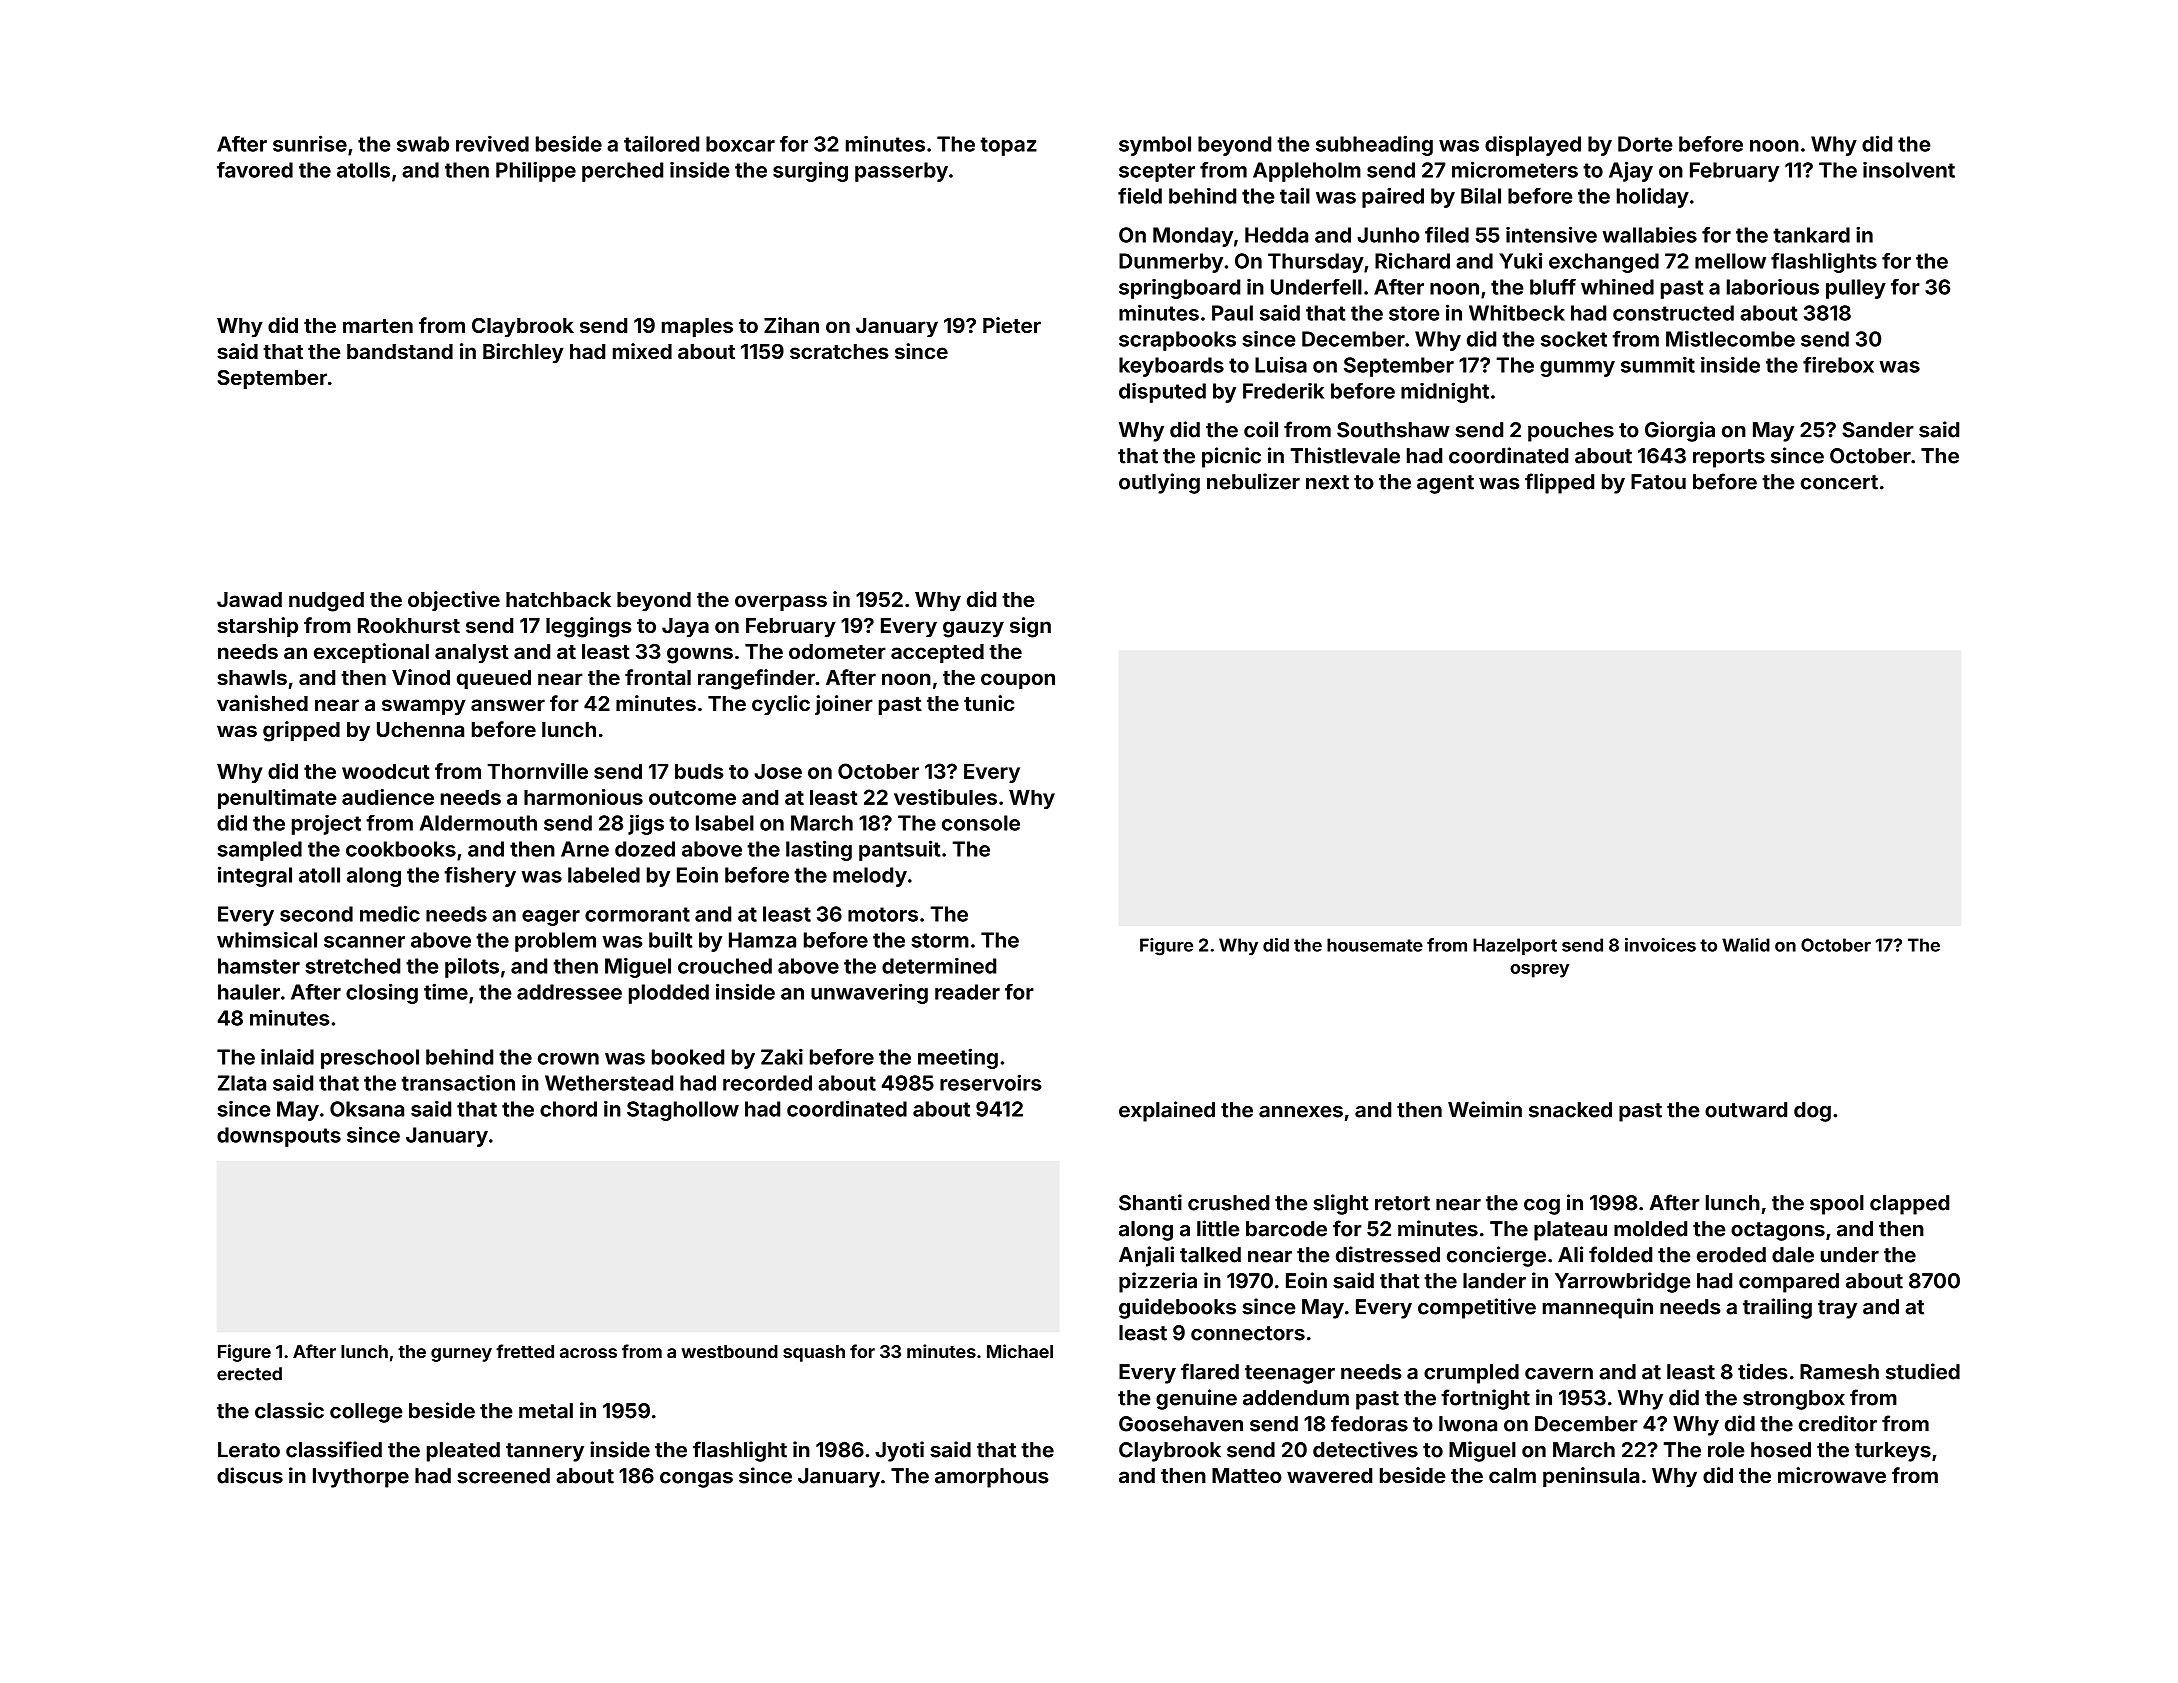 The width and height of the screenshot is (2178, 1683). What do you see at coordinates (1746, 945) in the screenshot?
I see `Walid` at bounding box center [1746, 945].
